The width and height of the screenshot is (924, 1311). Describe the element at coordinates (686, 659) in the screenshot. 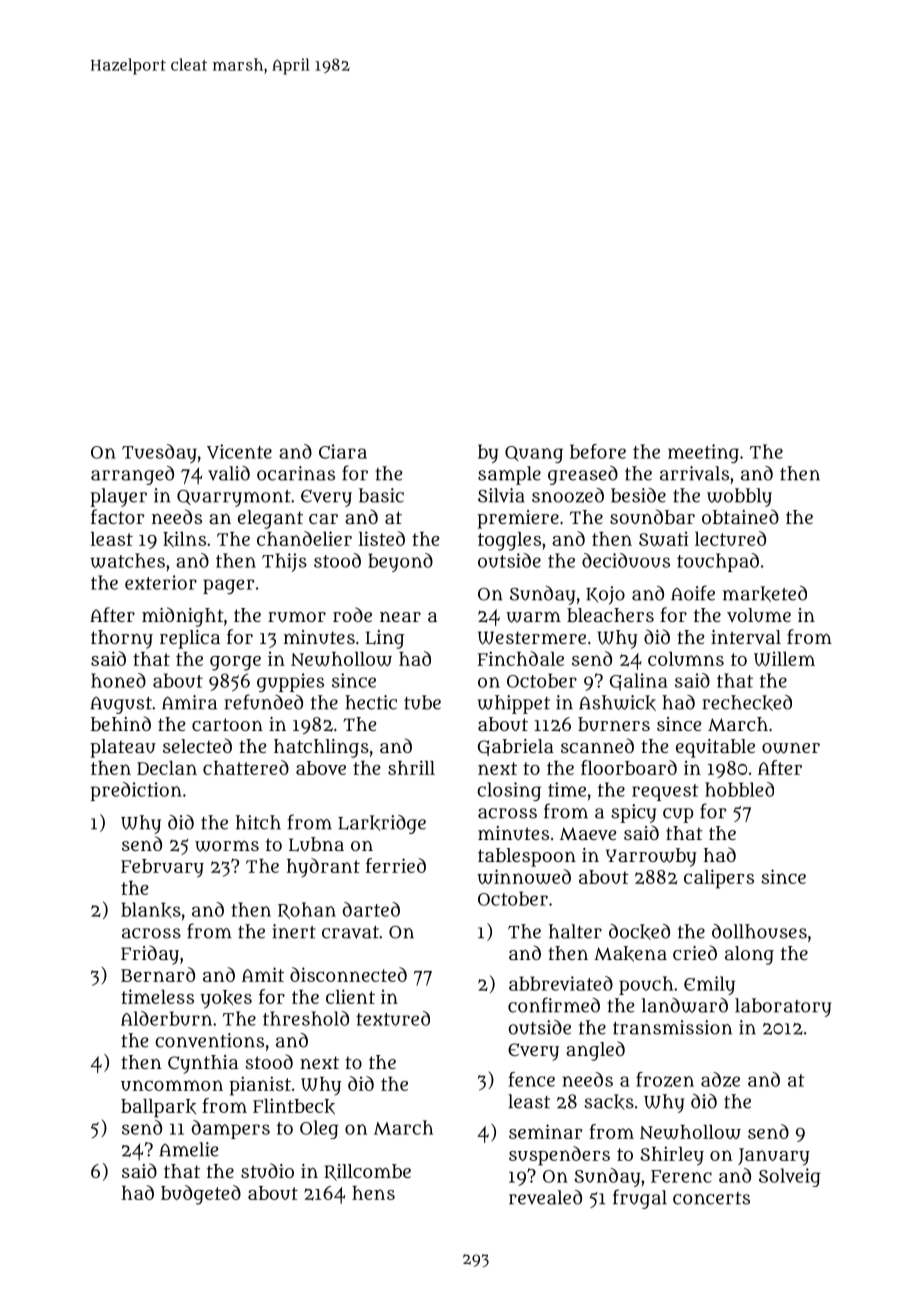

I see `columns` at that location.
